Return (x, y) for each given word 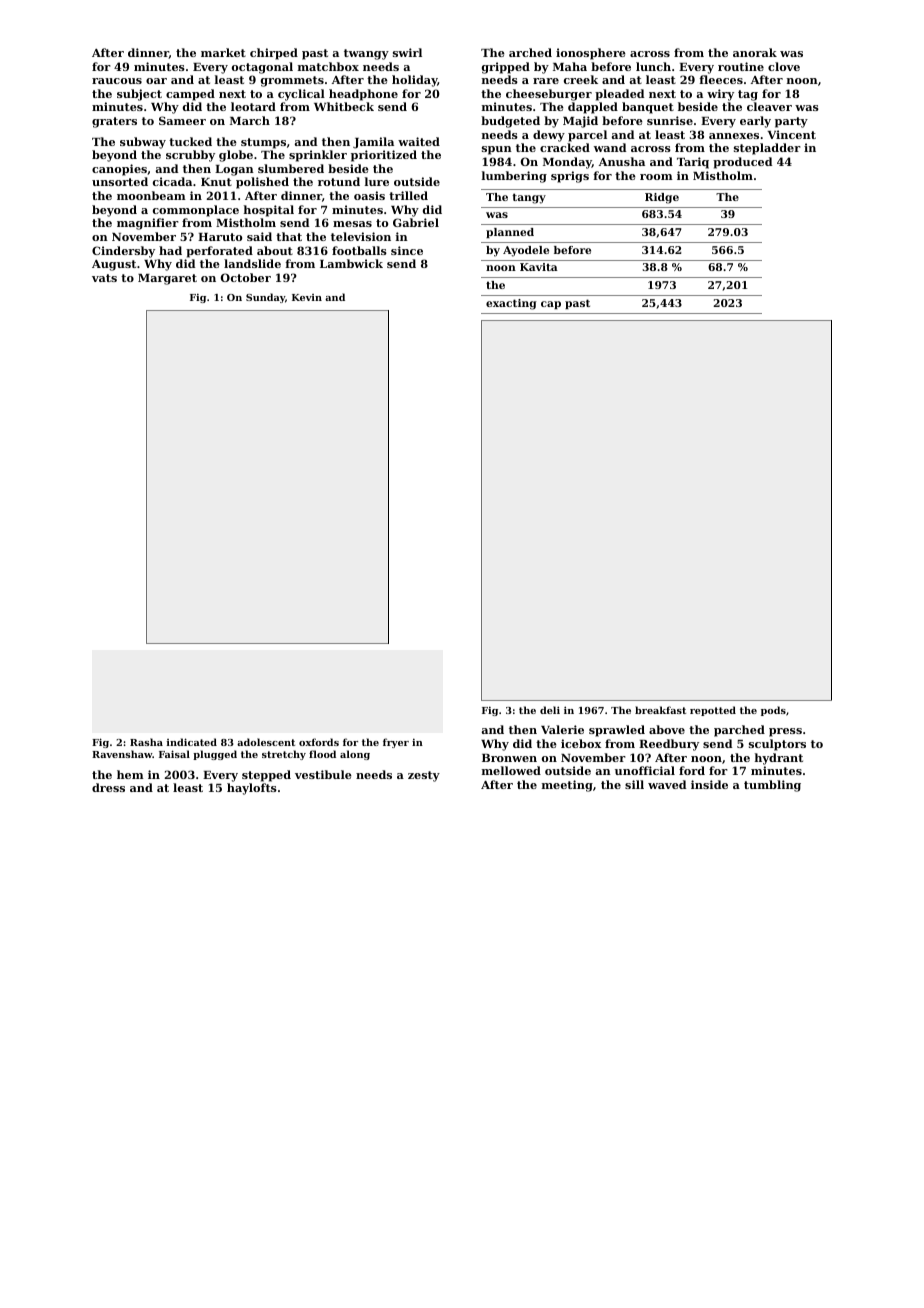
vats (104, 278)
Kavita (539, 267)
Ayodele (526, 251)
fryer (396, 743)
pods (773, 711)
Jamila (373, 143)
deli (550, 710)
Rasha (146, 742)
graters (114, 122)
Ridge (662, 198)
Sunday (265, 298)
